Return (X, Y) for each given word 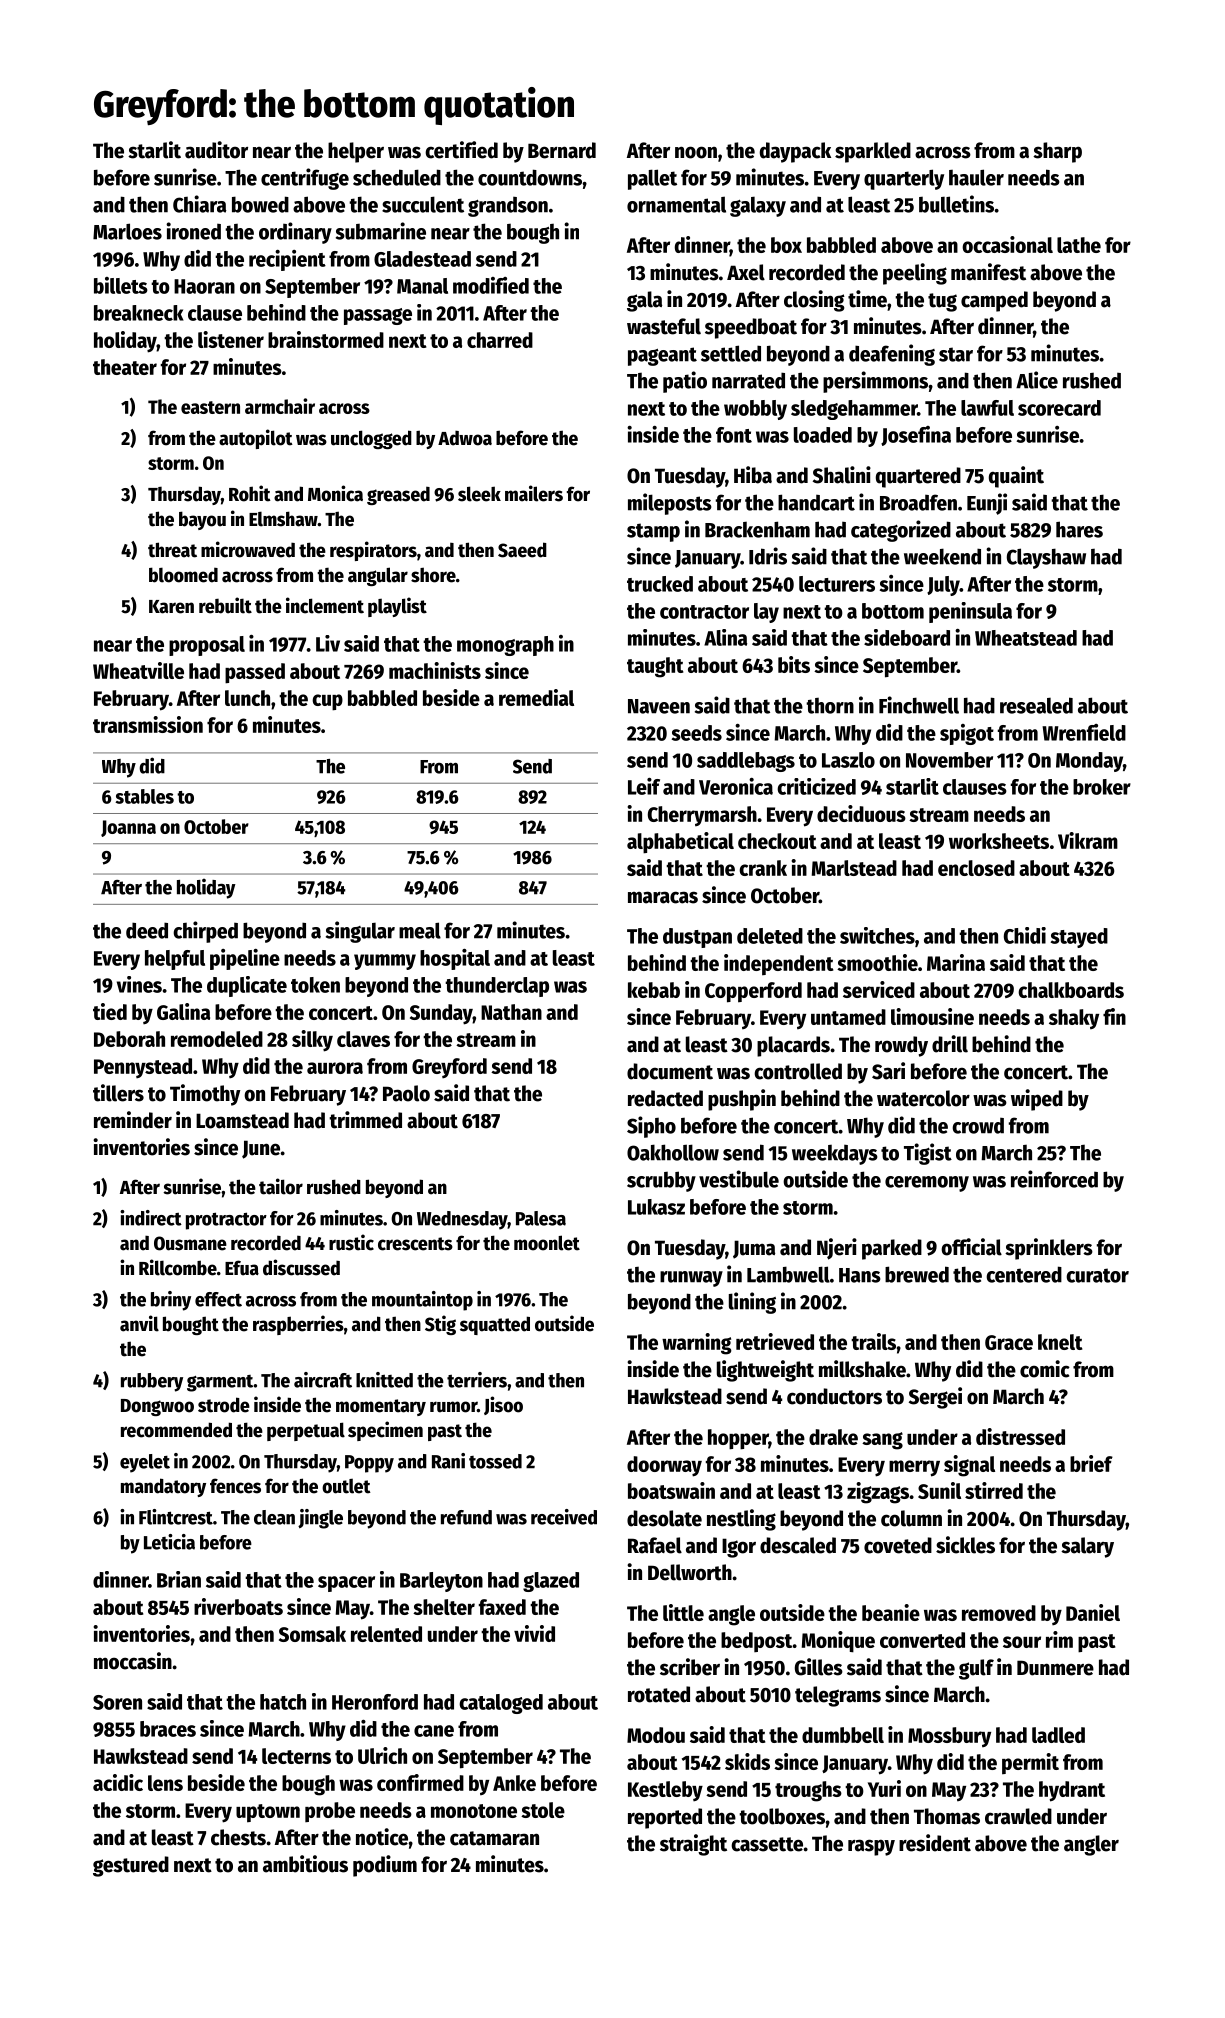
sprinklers (1049, 1249)
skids (747, 1761)
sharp (1057, 152)
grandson (508, 207)
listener (231, 339)
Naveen (659, 706)
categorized (901, 531)
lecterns (296, 1756)
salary (1087, 1547)
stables (144, 796)
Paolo (406, 1093)
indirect (151, 1218)
